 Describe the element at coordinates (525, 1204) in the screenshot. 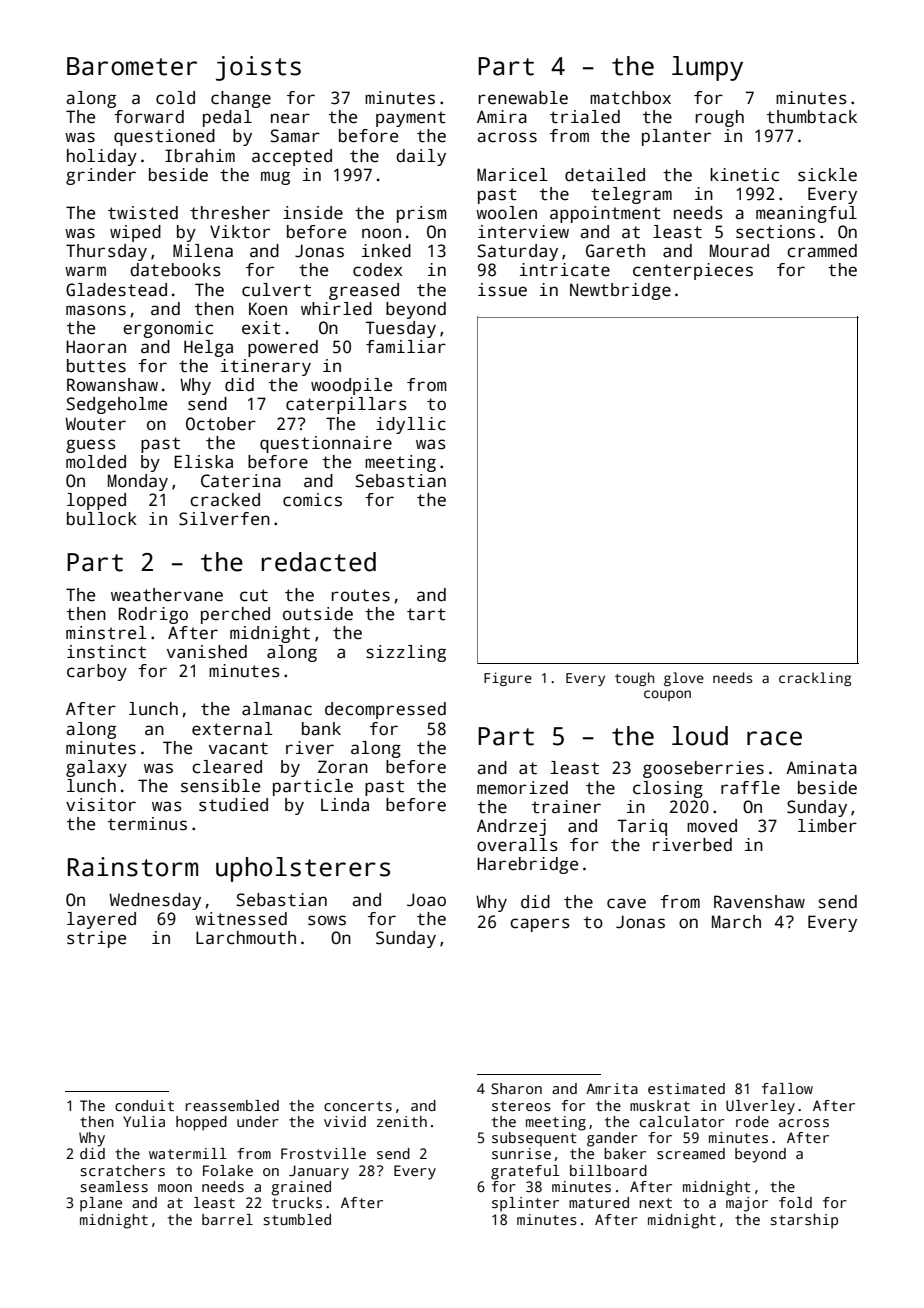

I see `splinter` at that location.
